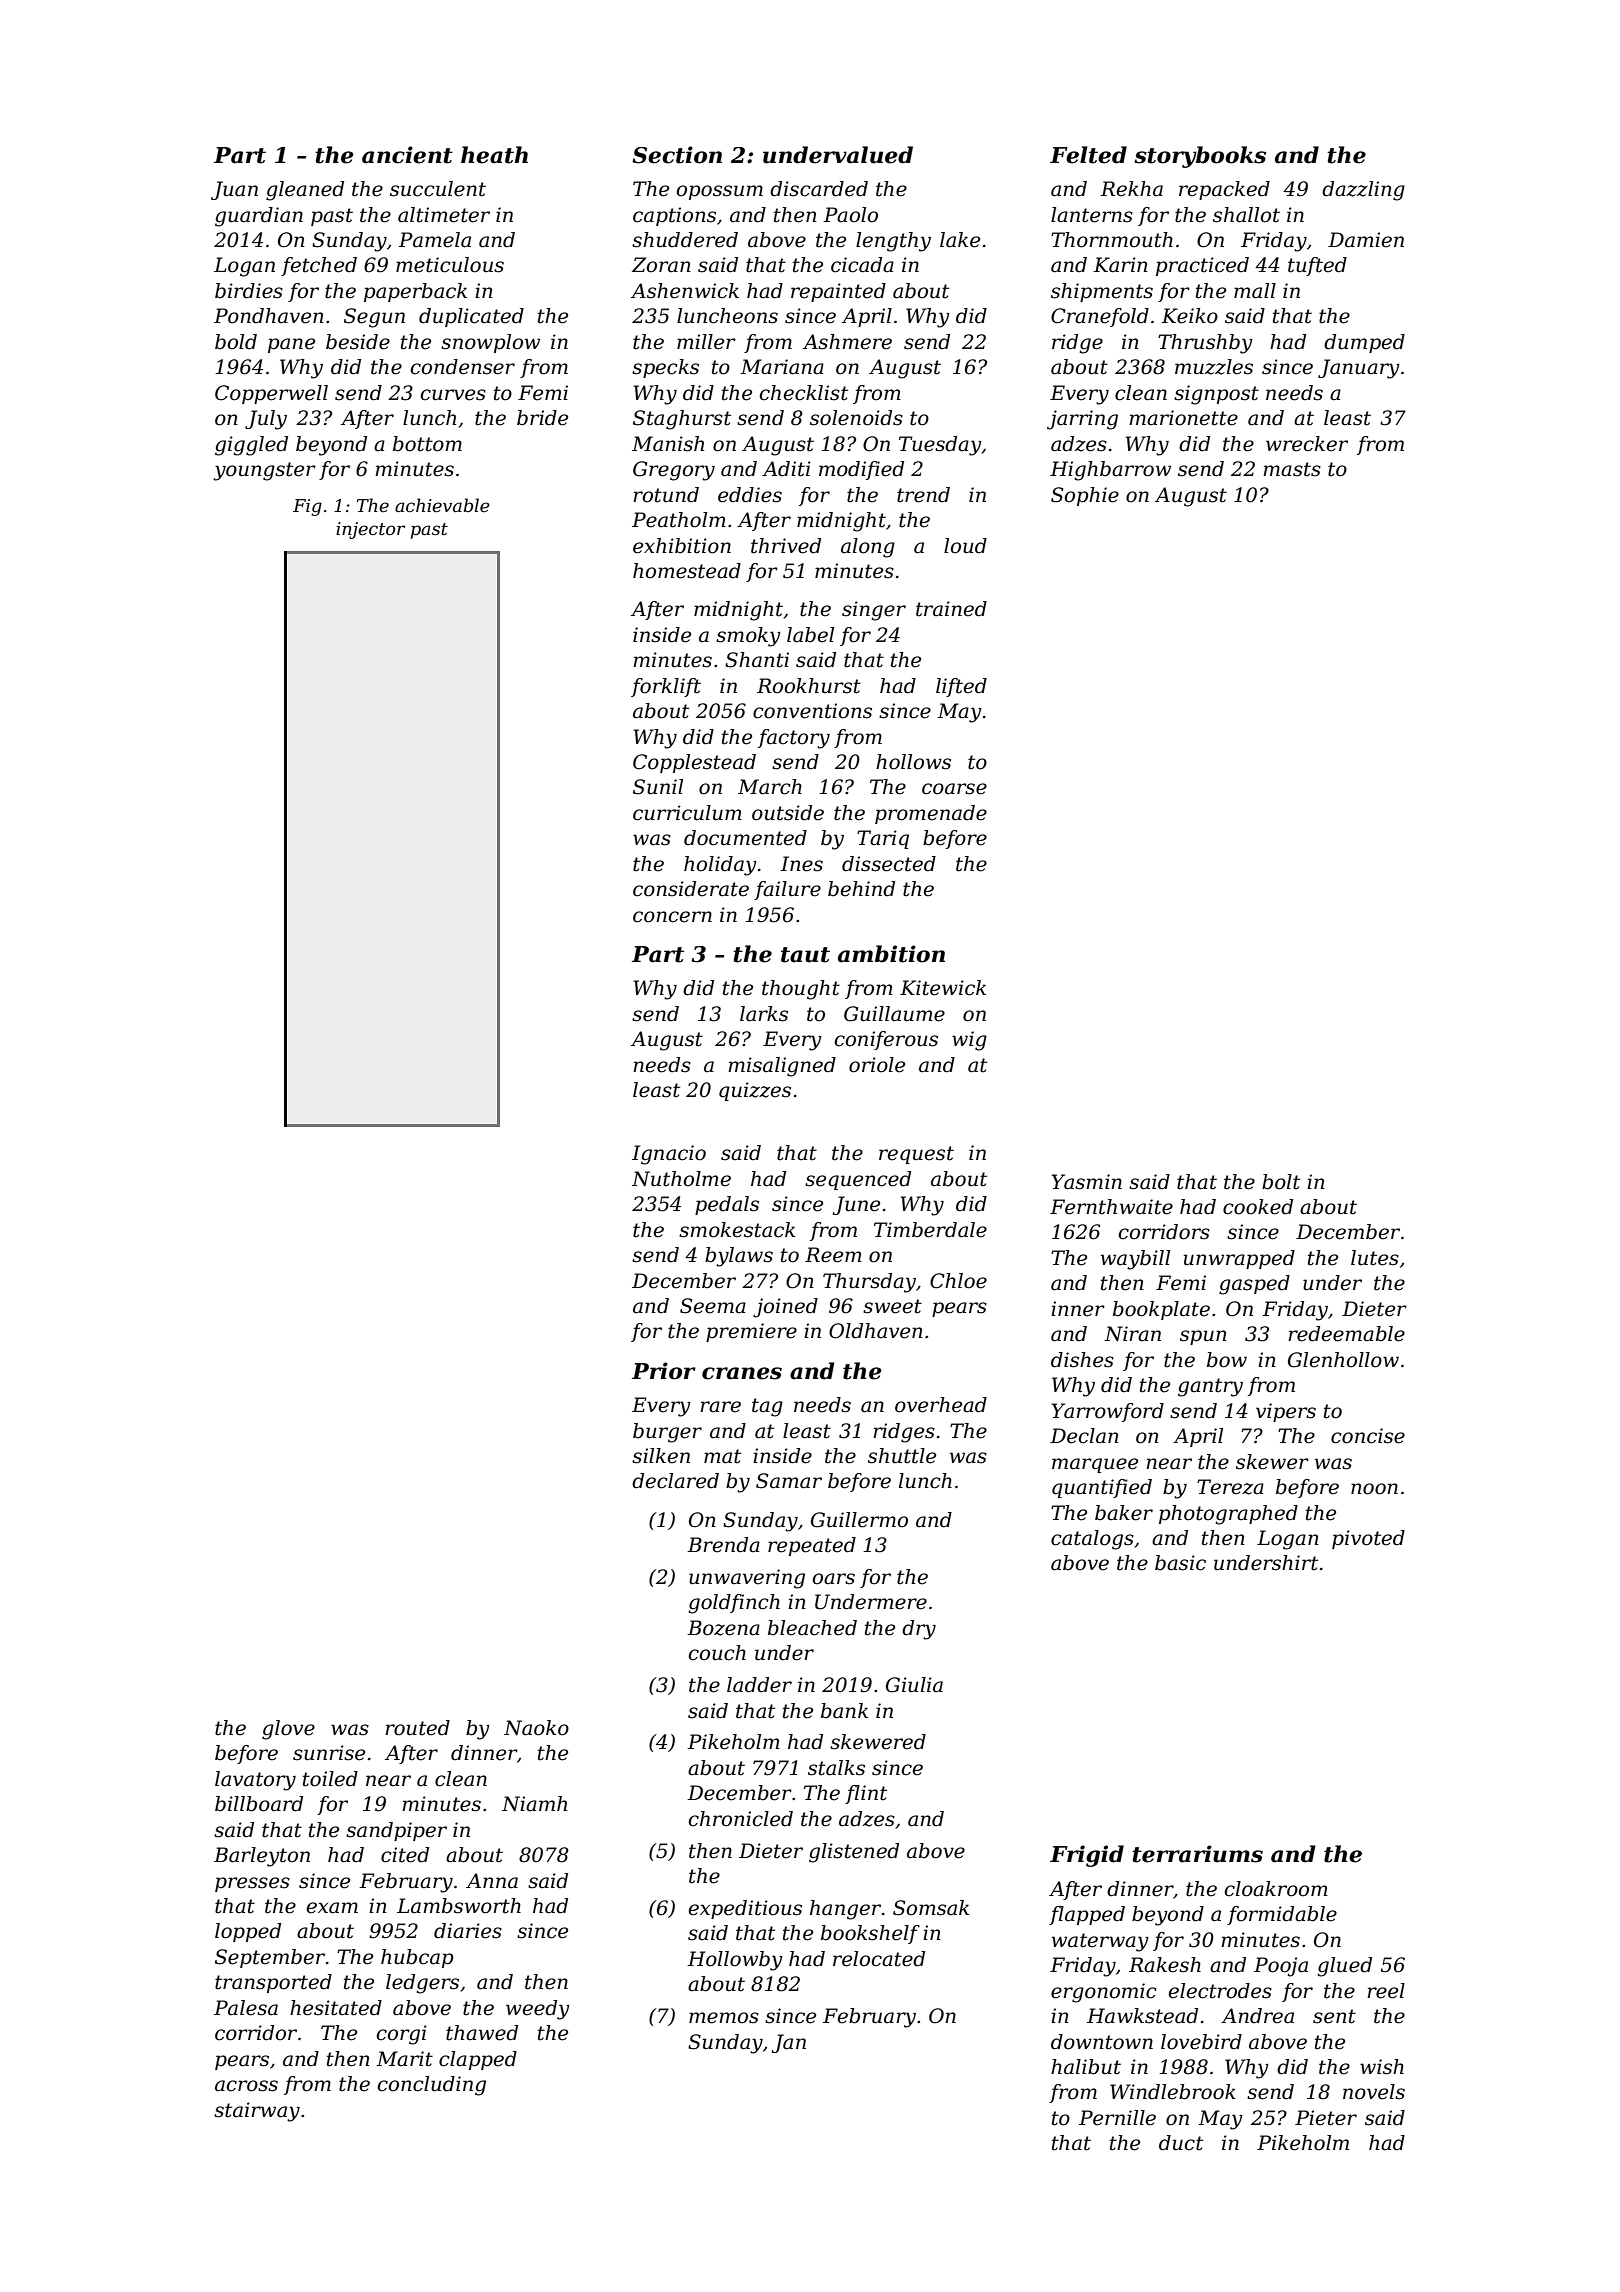 The height and width of the screenshot is (2292, 1620). Describe the element at coordinates (305, 191) in the screenshot. I see `gleaned` at that location.
